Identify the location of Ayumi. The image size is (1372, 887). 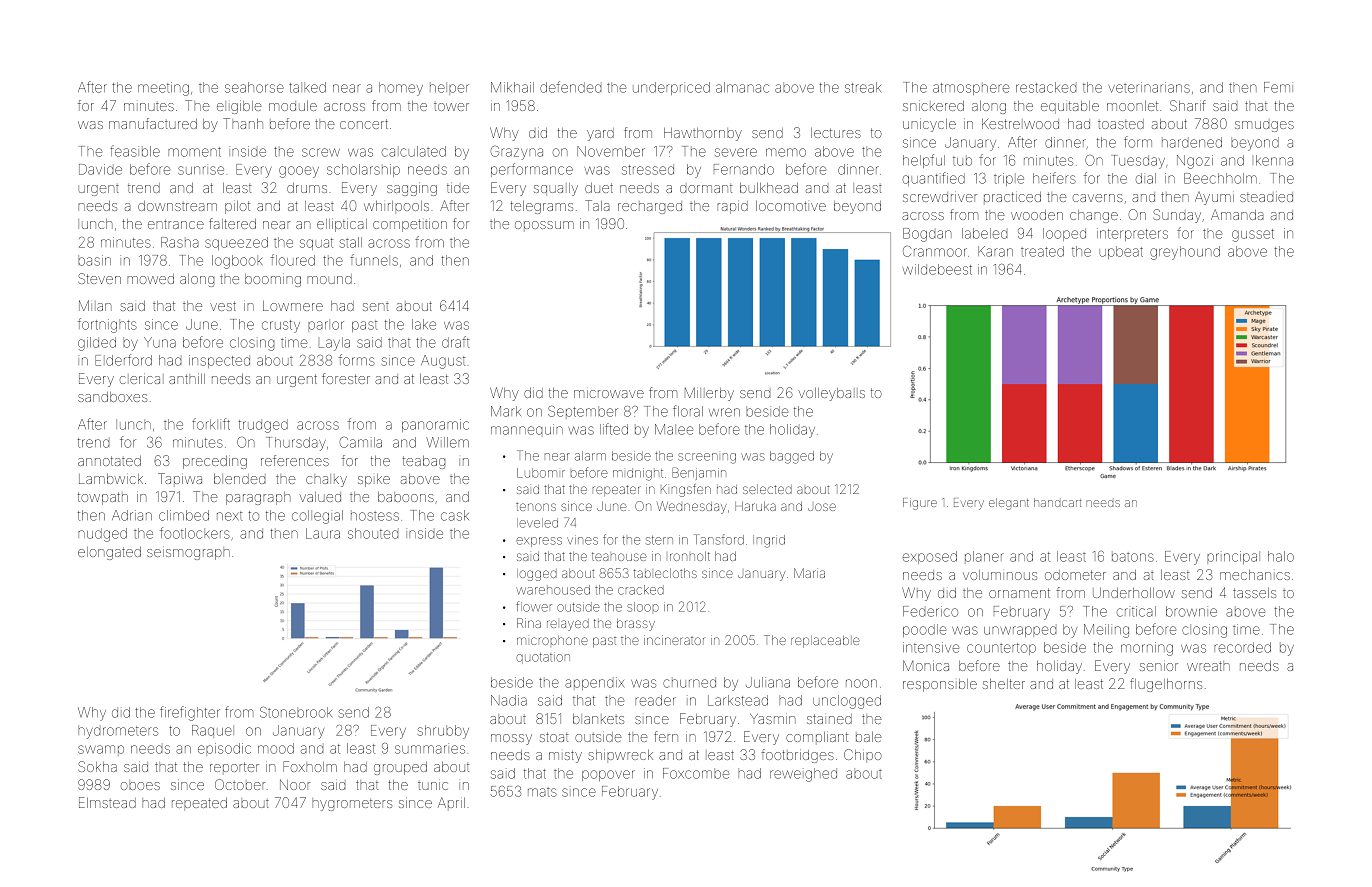
(1214, 198).
